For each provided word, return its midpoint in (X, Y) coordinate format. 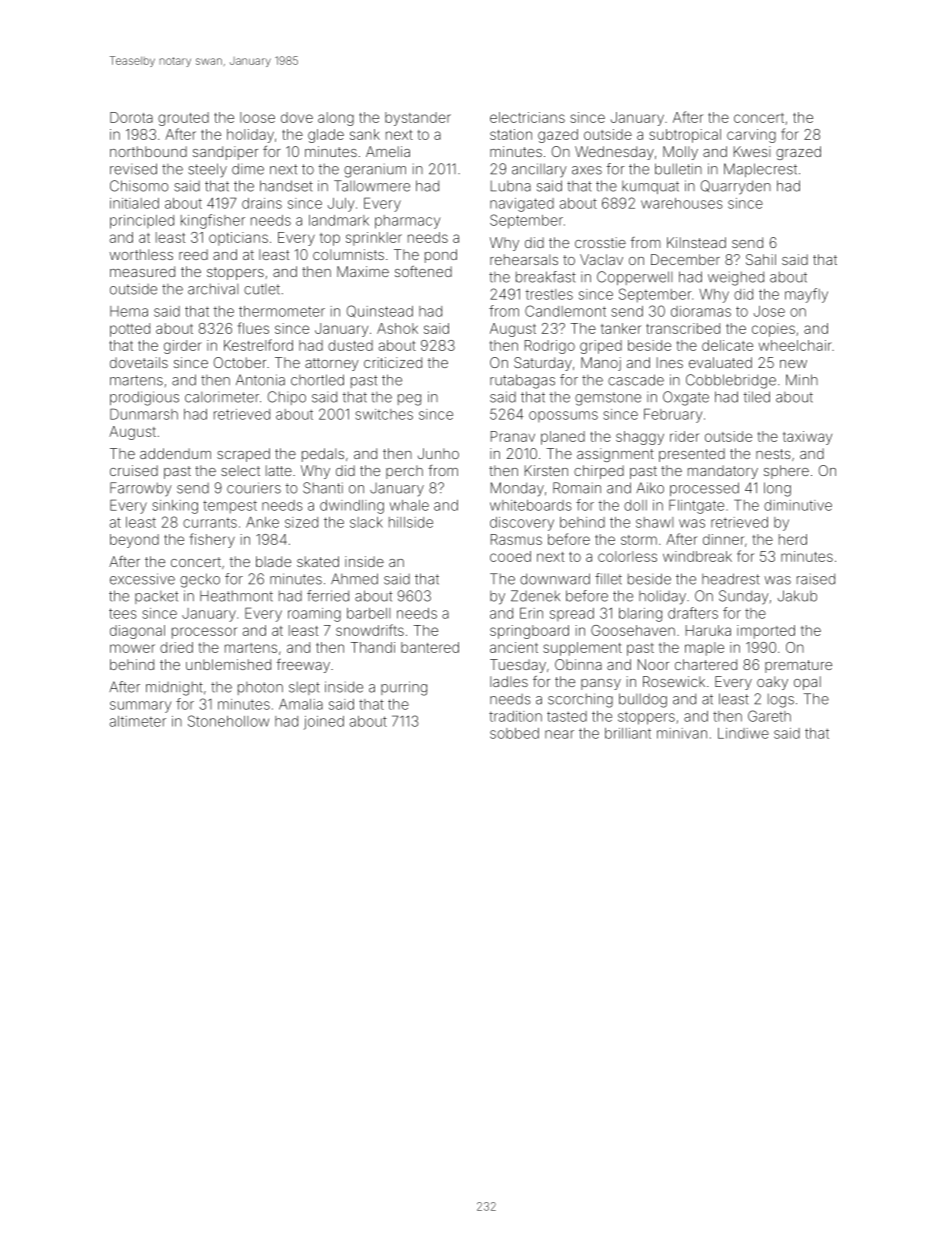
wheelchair (795, 345)
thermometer (282, 311)
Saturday (543, 364)
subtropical (685, 136)
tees (123, 613)
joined (324, 723)
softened (423, 271)
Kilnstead (696, 242)
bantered (430, 647)
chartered (706, 664)
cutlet (262, 289)
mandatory (723, 472)
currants (210, 523)
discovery (522, 524)
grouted (183, 119)
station (511, 134)
